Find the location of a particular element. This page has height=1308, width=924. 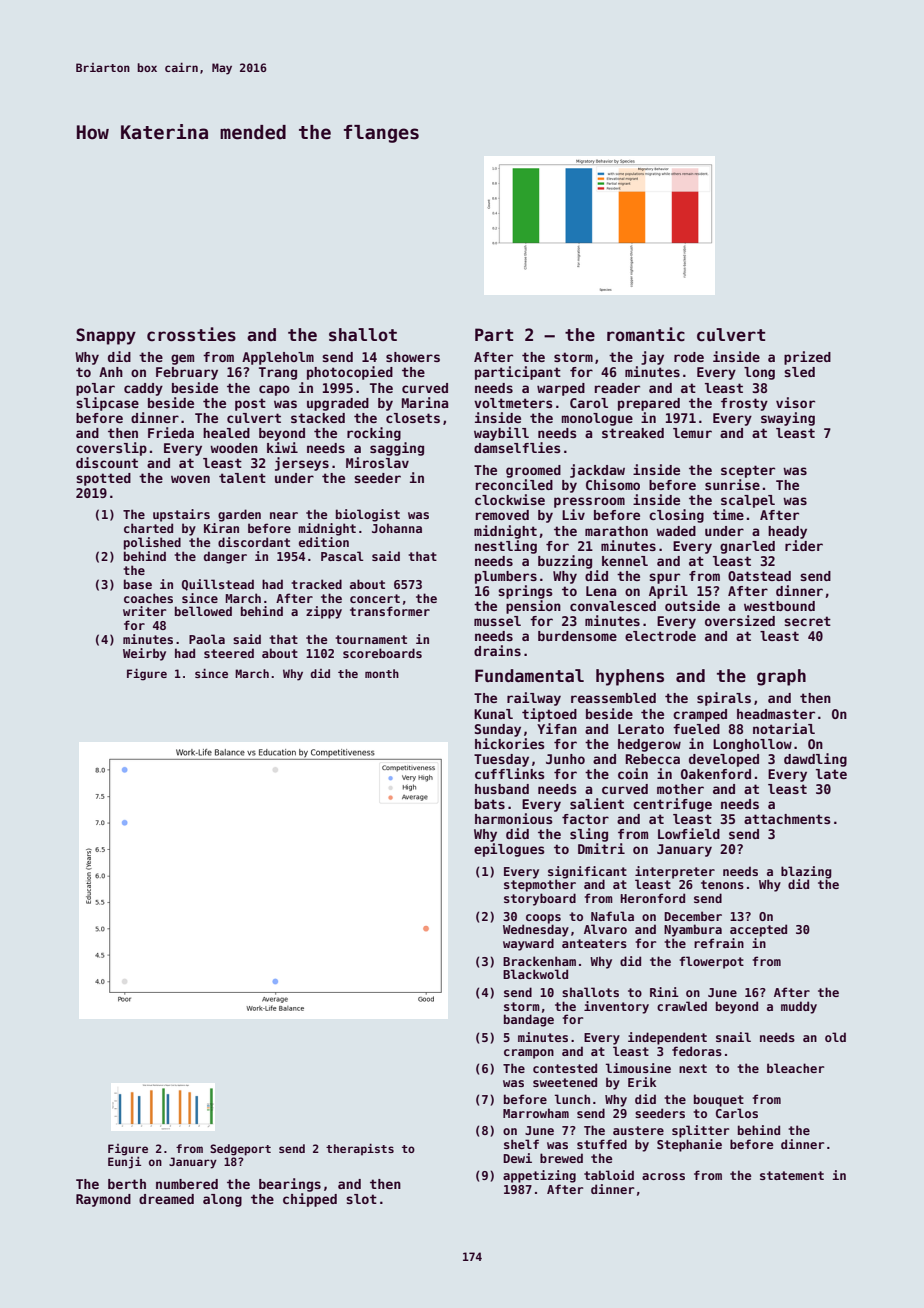

Chisomo is located at coordinates (613, 484).
